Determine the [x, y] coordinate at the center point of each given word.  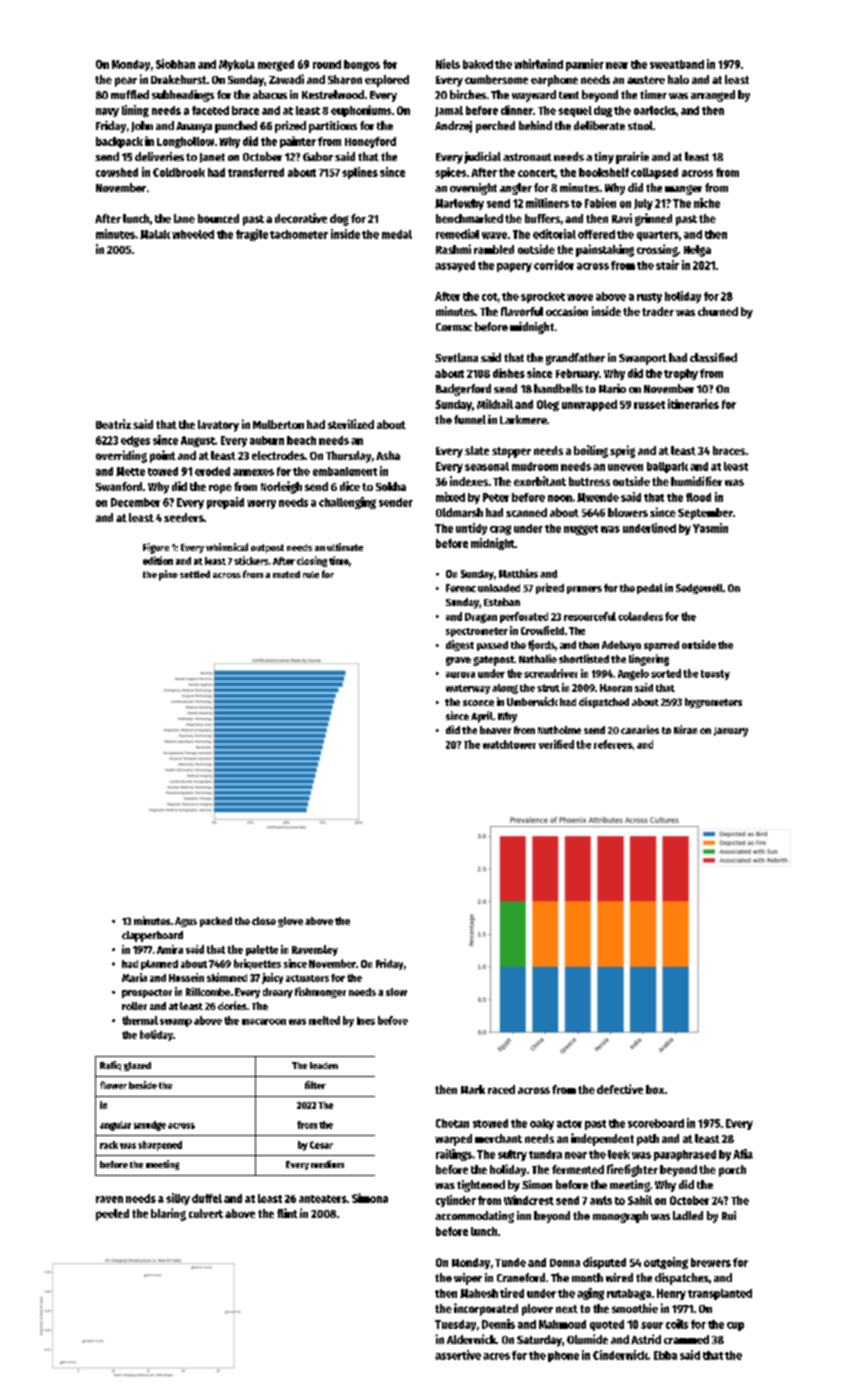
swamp [176, 1023]
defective [620, 1089]
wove [580, 297]
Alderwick [471, 1339]
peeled [112, 1215]
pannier [585, 65]
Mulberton [278, 424]
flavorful [522, 311]
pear [126, 82]
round [327, 64]
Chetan [452, 1123]
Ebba [665, 1355]
